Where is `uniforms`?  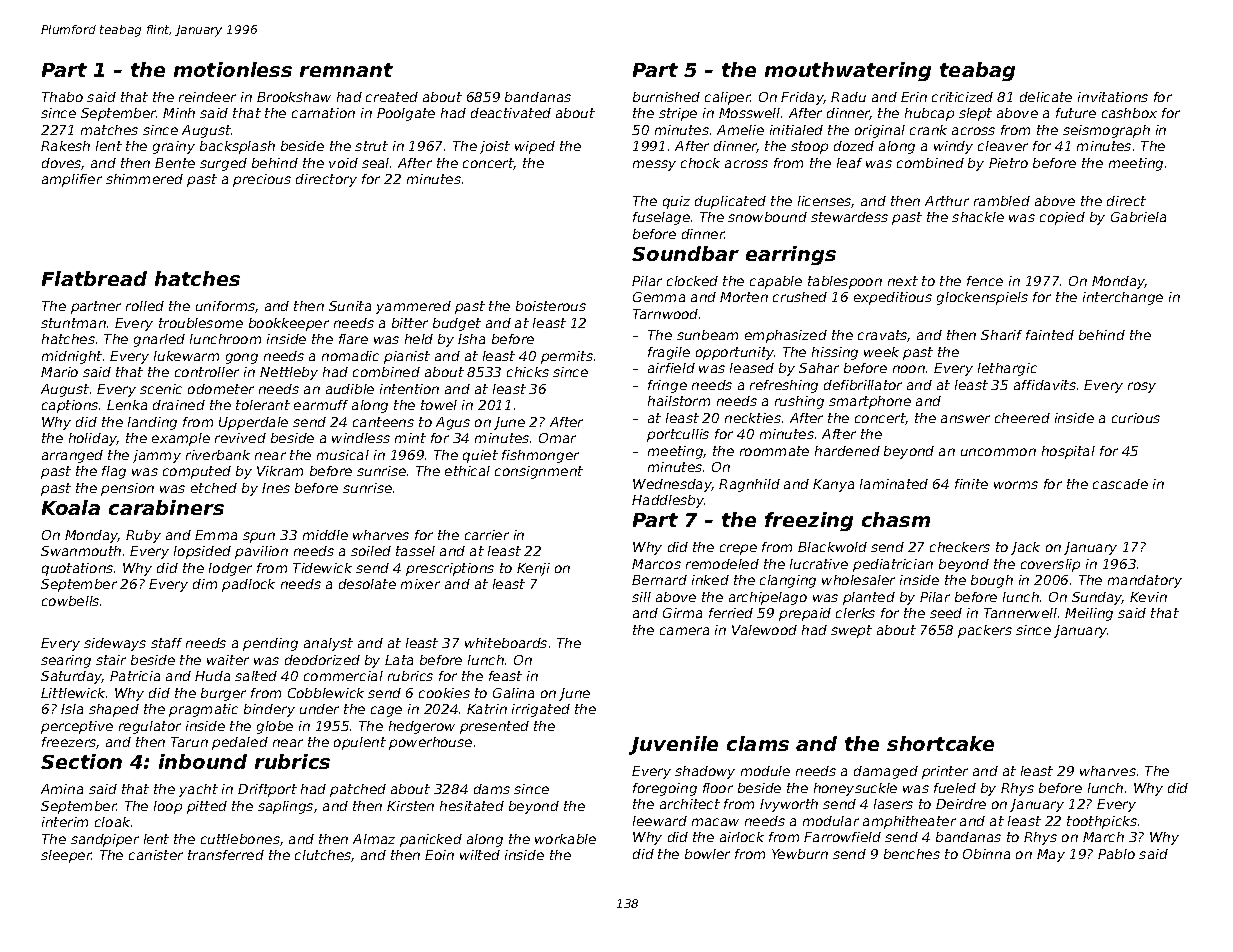 uniforms is located at coordinates (225, 306).
